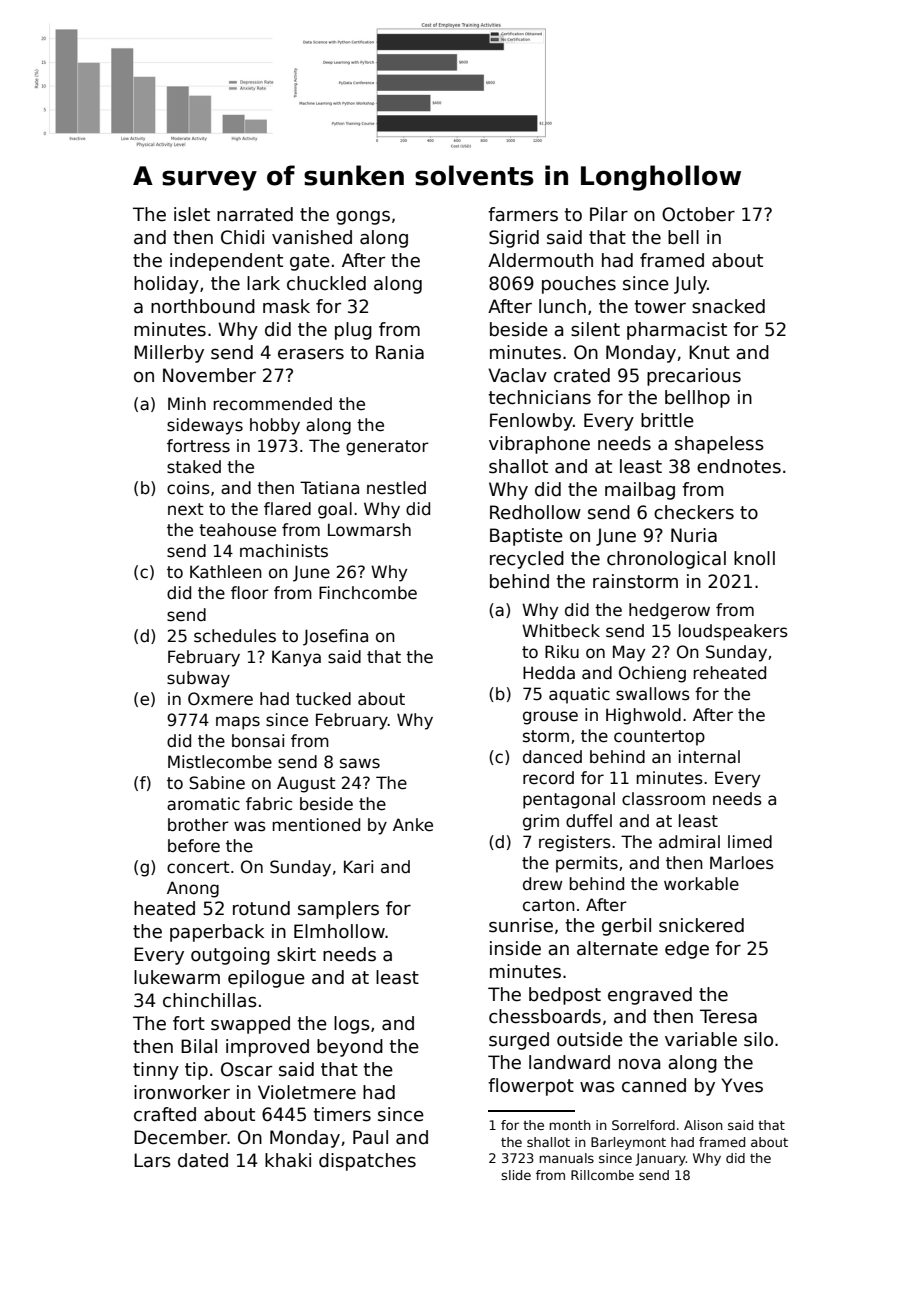 This screenshot has height=1311, width=924. I want to click on Rillcombe, so click(602, 1175).
